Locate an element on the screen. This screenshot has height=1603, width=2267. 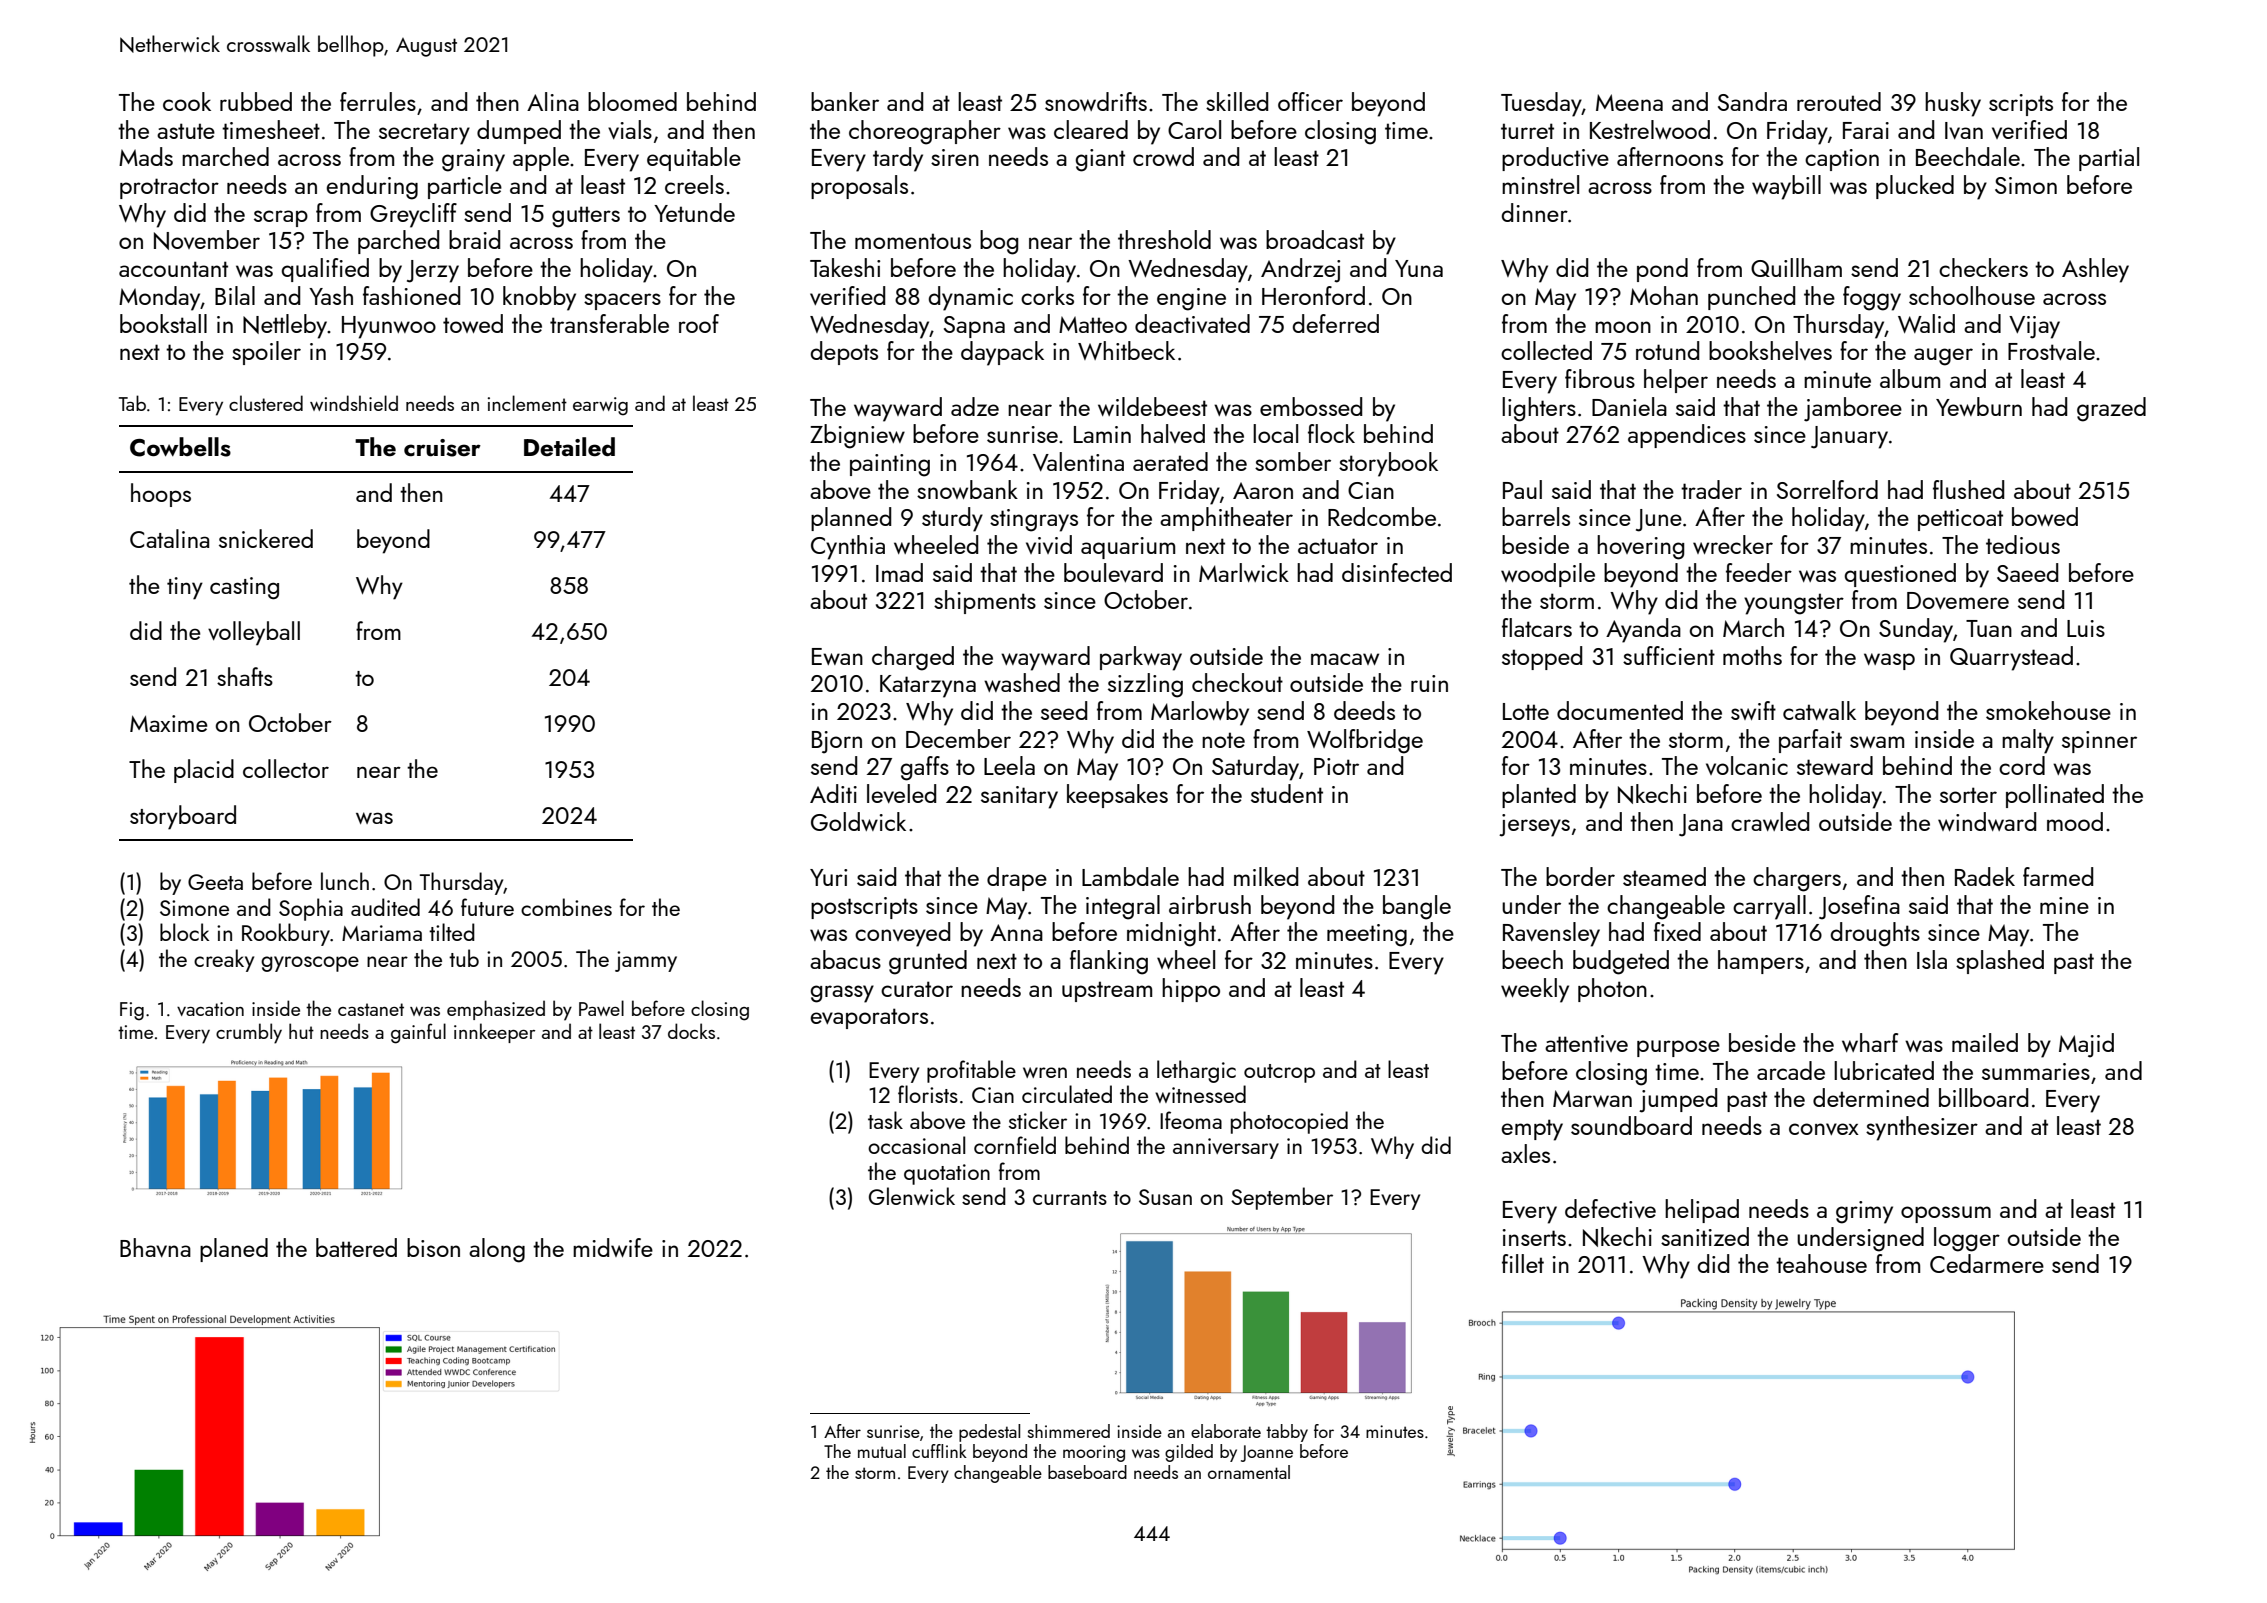
parfait is located at coordinates (1810, 741).
